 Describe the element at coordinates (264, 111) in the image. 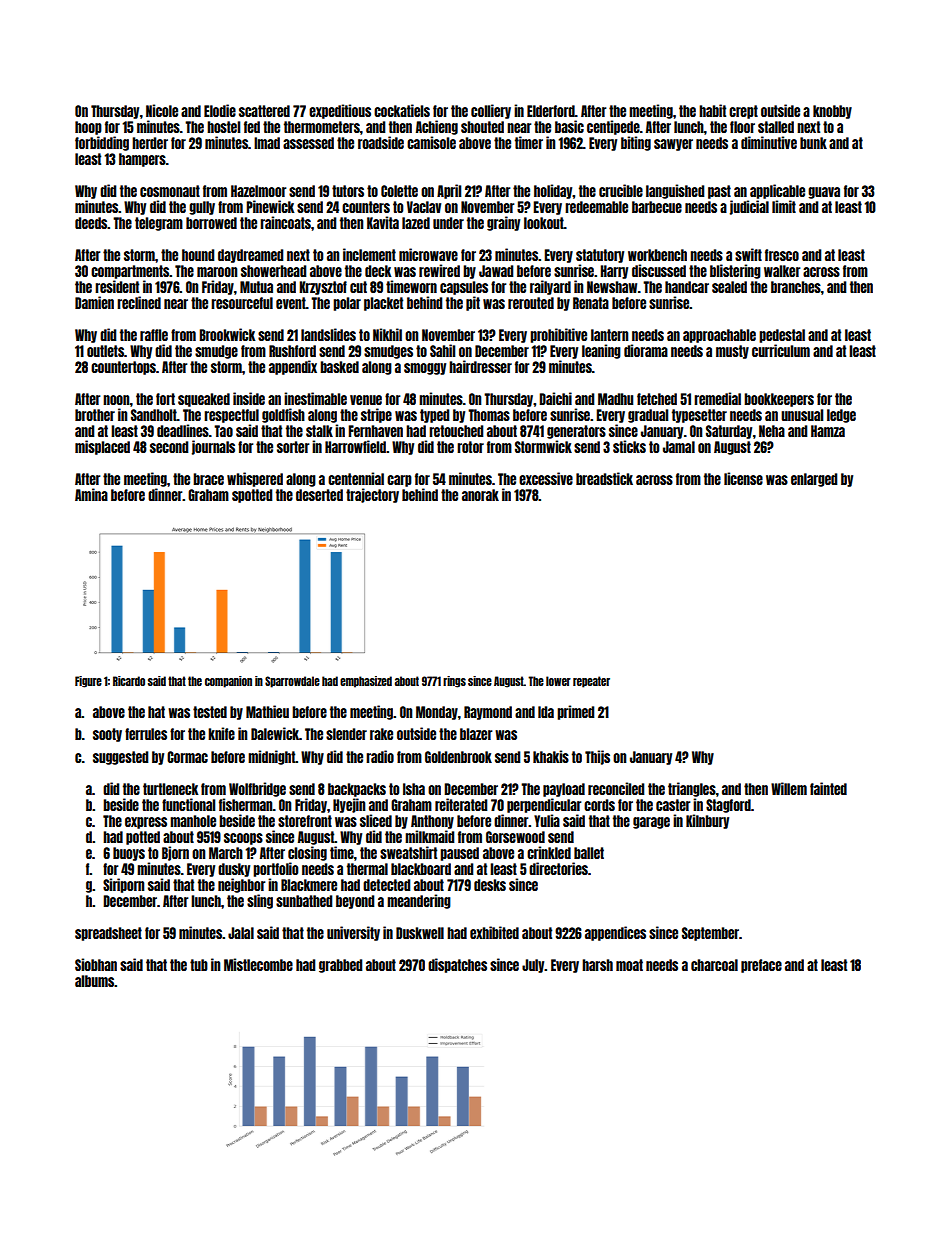

I see `scattered` at that location.
